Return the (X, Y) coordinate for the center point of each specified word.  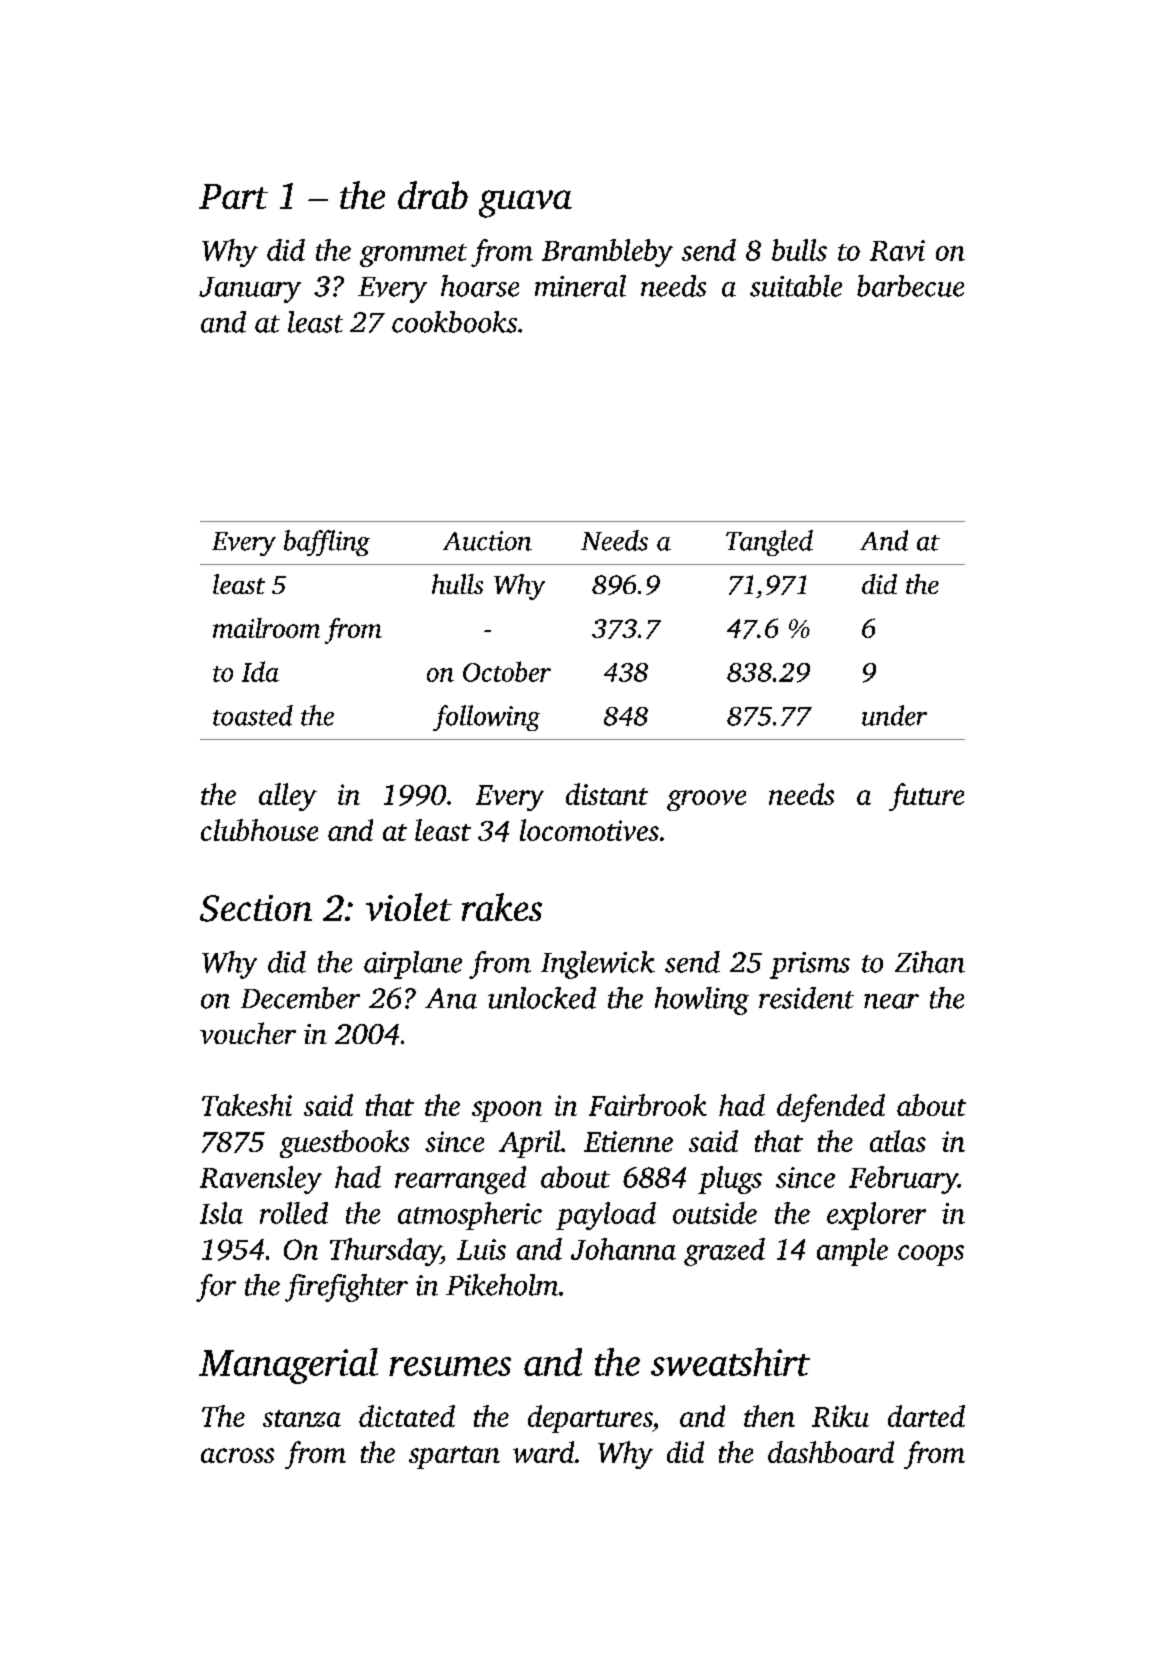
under (894, 715)
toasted (253, 715)
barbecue (910, 286)
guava (525, 204)
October (507, 671)
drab (433, 195)
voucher (248, 1033)
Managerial (288, 1366)
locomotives (589, 830)
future (926, 797)
